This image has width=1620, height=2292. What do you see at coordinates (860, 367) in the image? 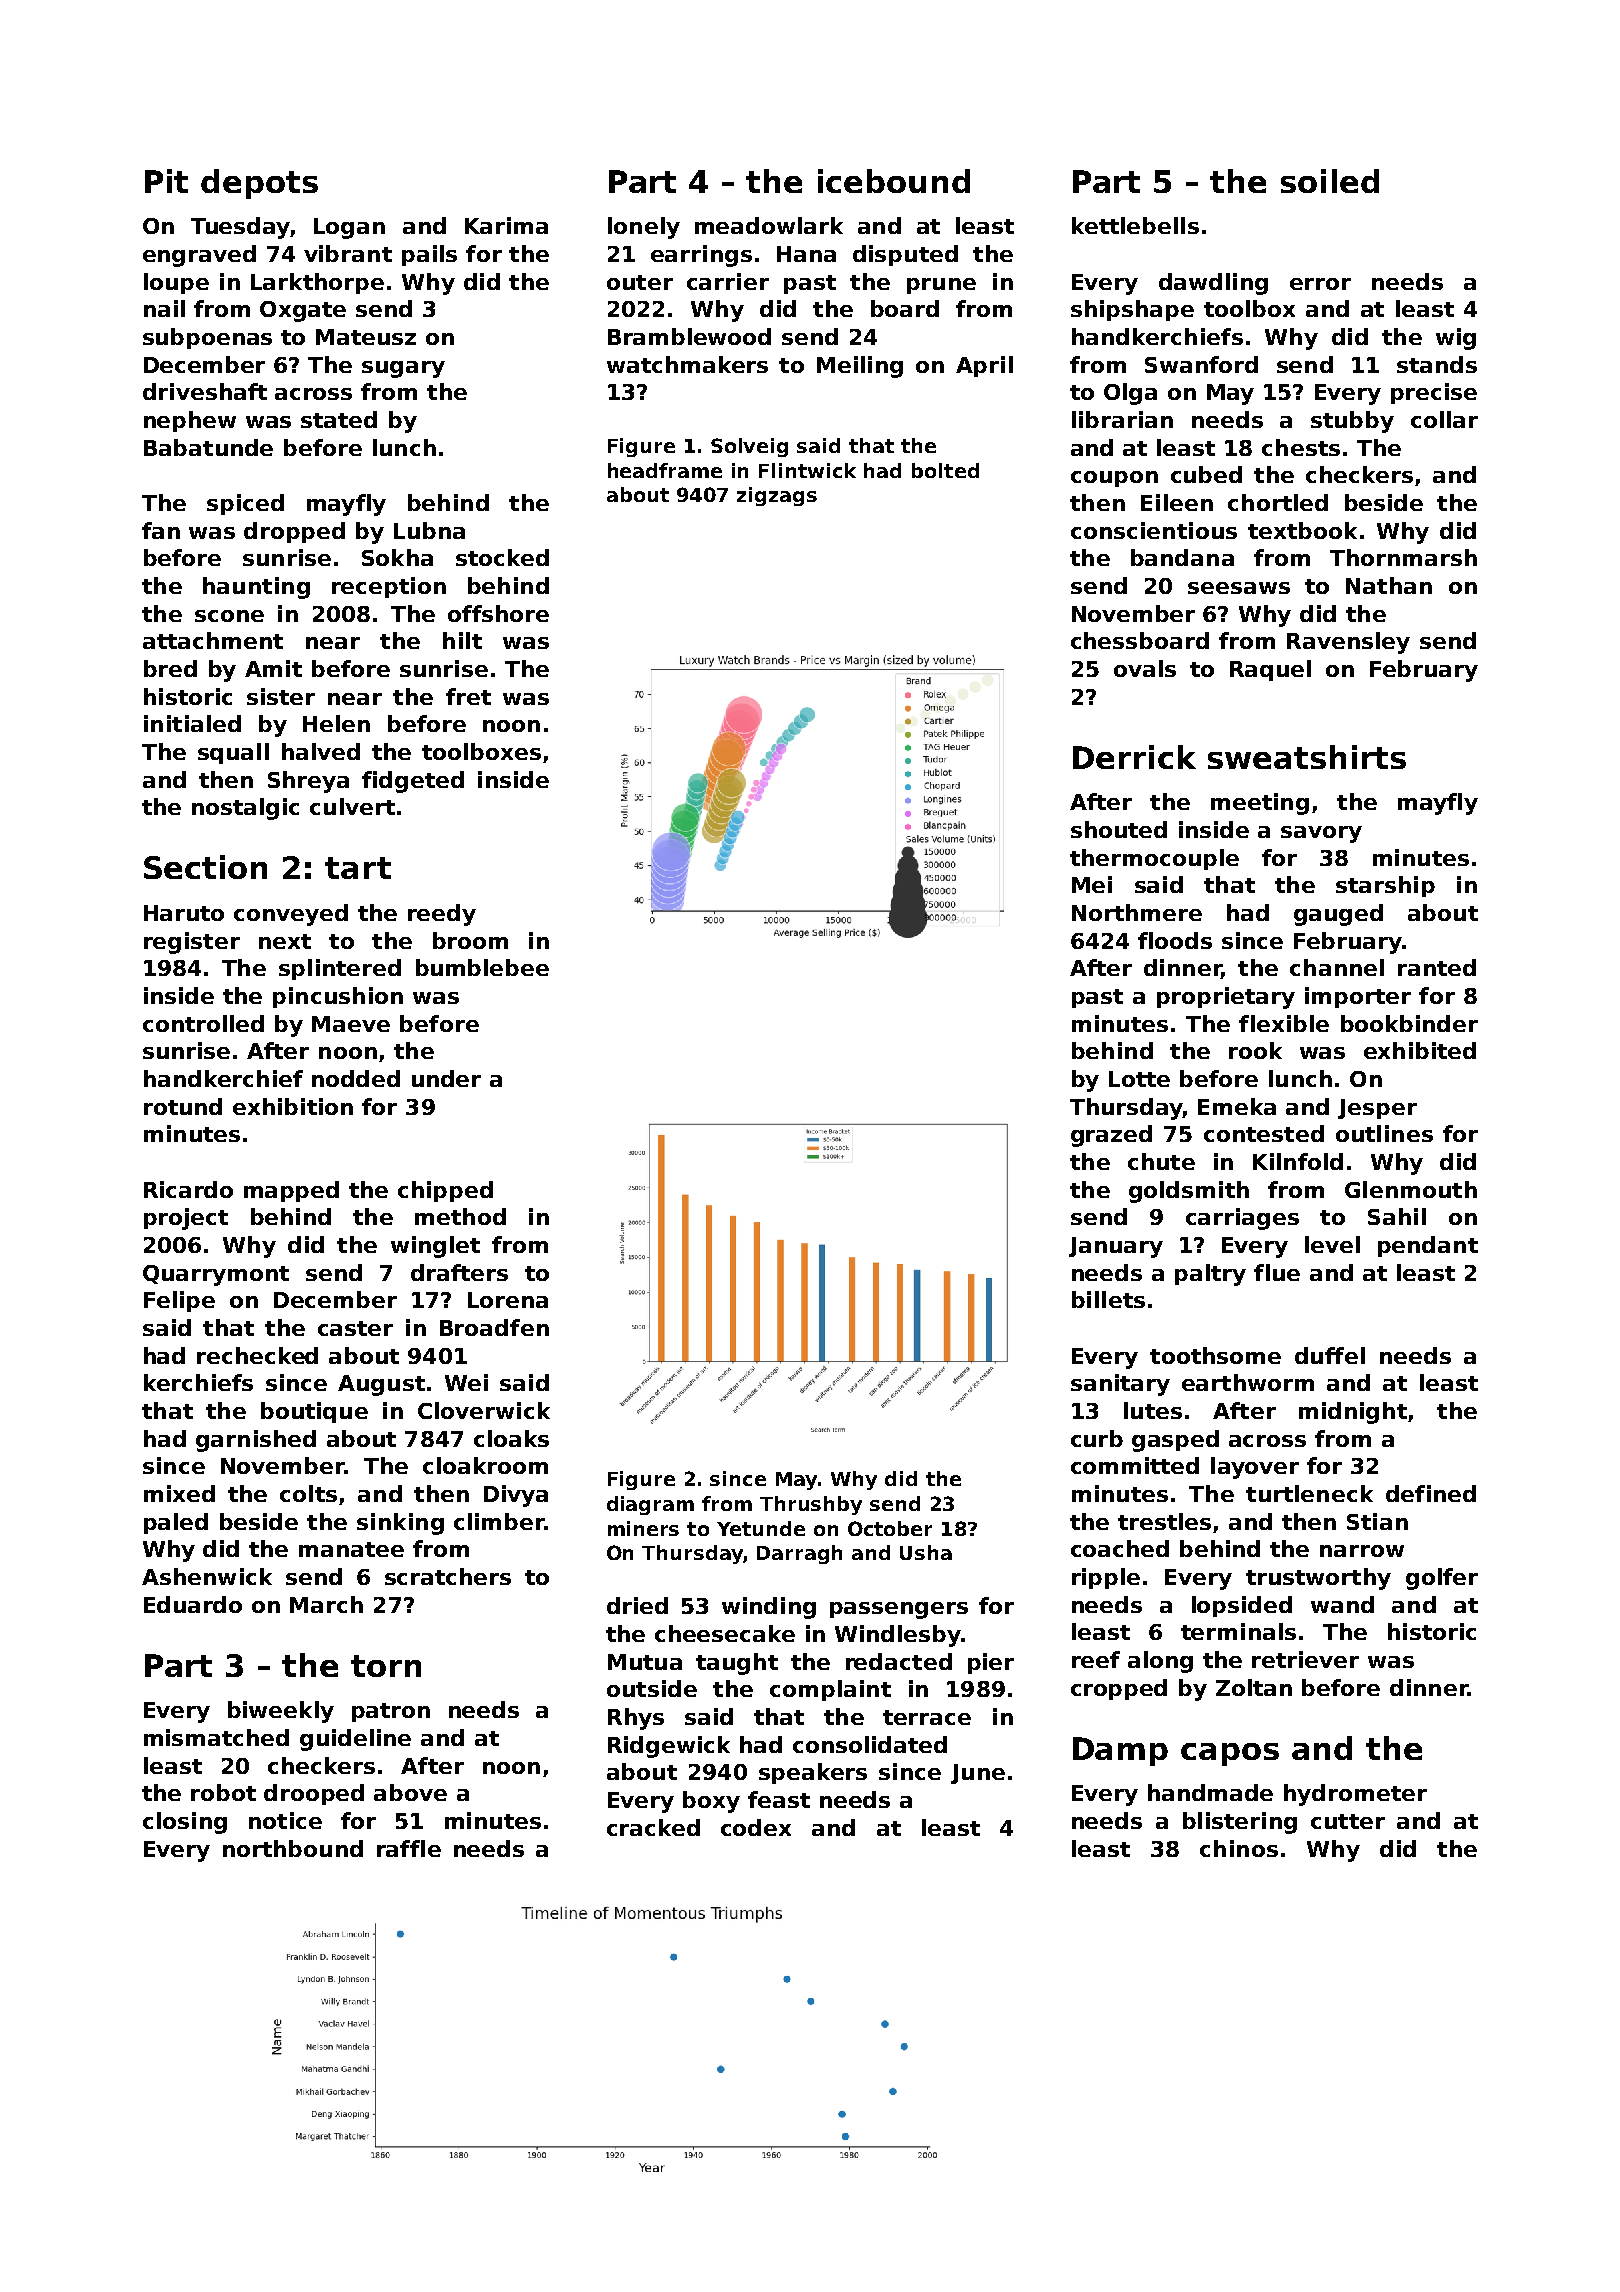
I see `Meiling` at bounding box center [860, 367].
